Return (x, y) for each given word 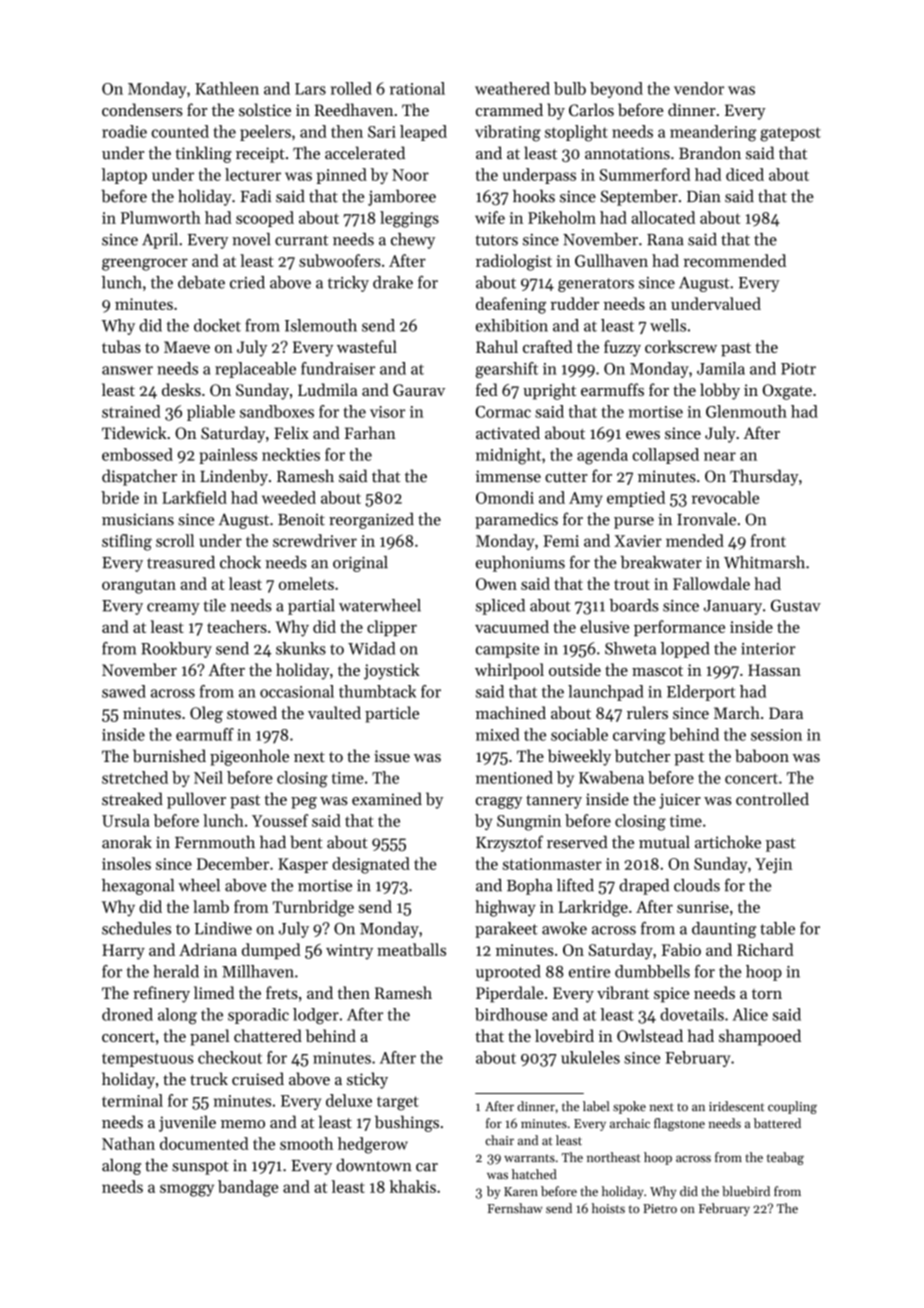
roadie (124, 131)
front (768, 540)
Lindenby (234, 477)
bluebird (746, 1191)
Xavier (638, 541)
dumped (271, 951)
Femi (561, 541)
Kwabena (611, 777)
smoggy (187, 1190)
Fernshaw (515, 1208)
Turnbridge (313, 908)
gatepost (790, 134)
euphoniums (520, 564)
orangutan (139, 587)
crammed (509, 109)
